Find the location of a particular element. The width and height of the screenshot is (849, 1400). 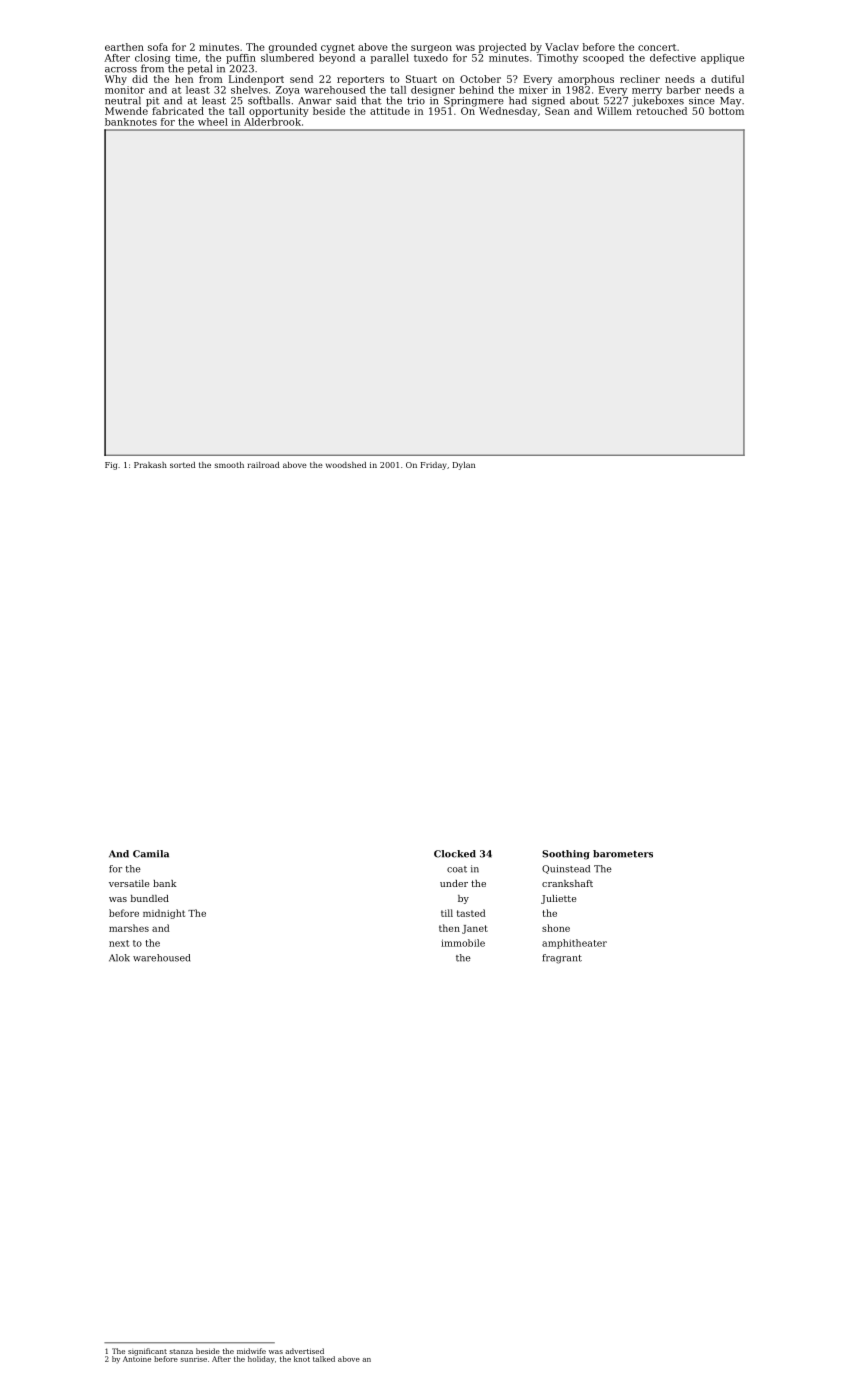

till is located at coordinates (447, 913).
